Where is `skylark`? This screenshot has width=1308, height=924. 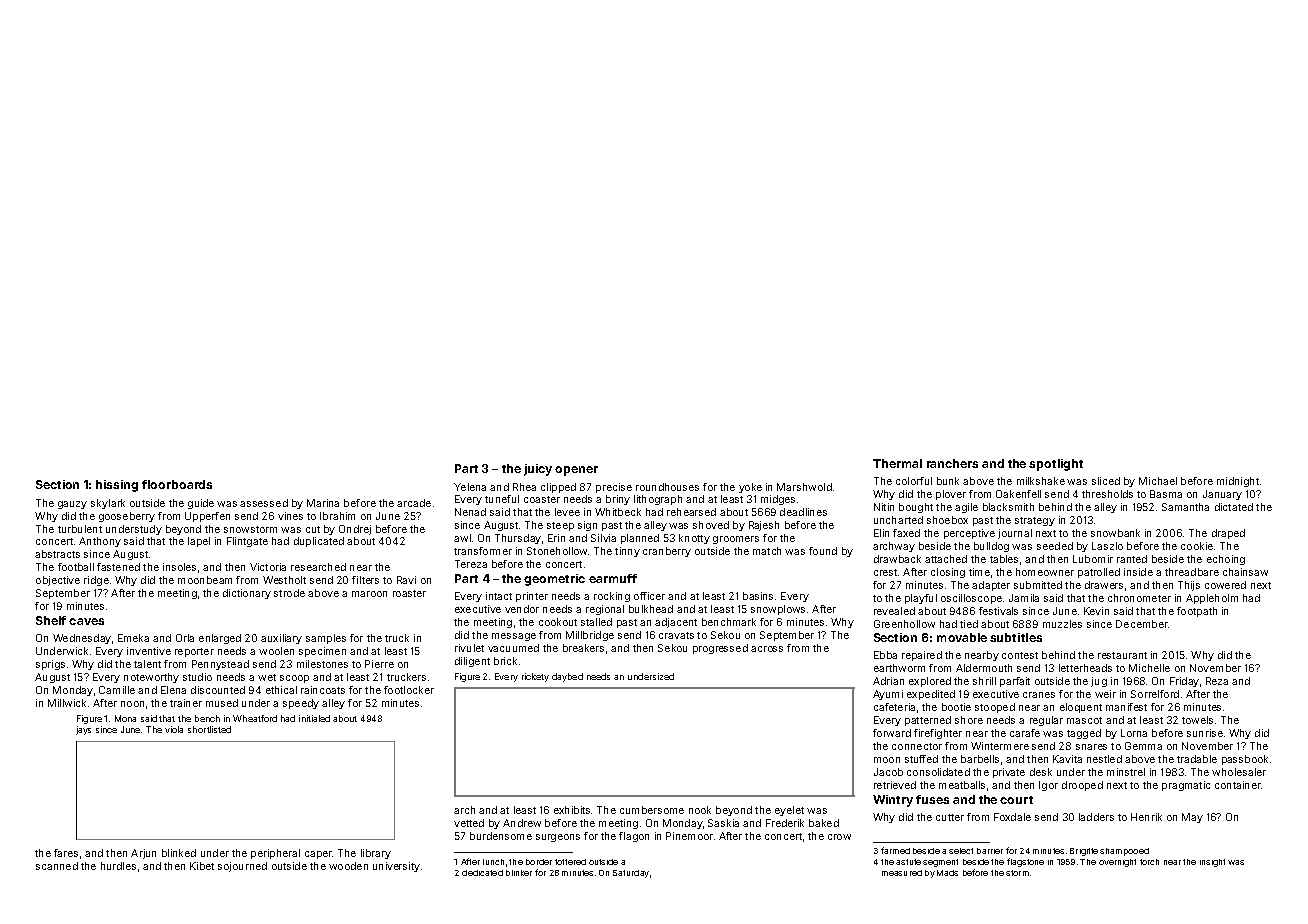
skylark is located at coordinates (108, 504).
